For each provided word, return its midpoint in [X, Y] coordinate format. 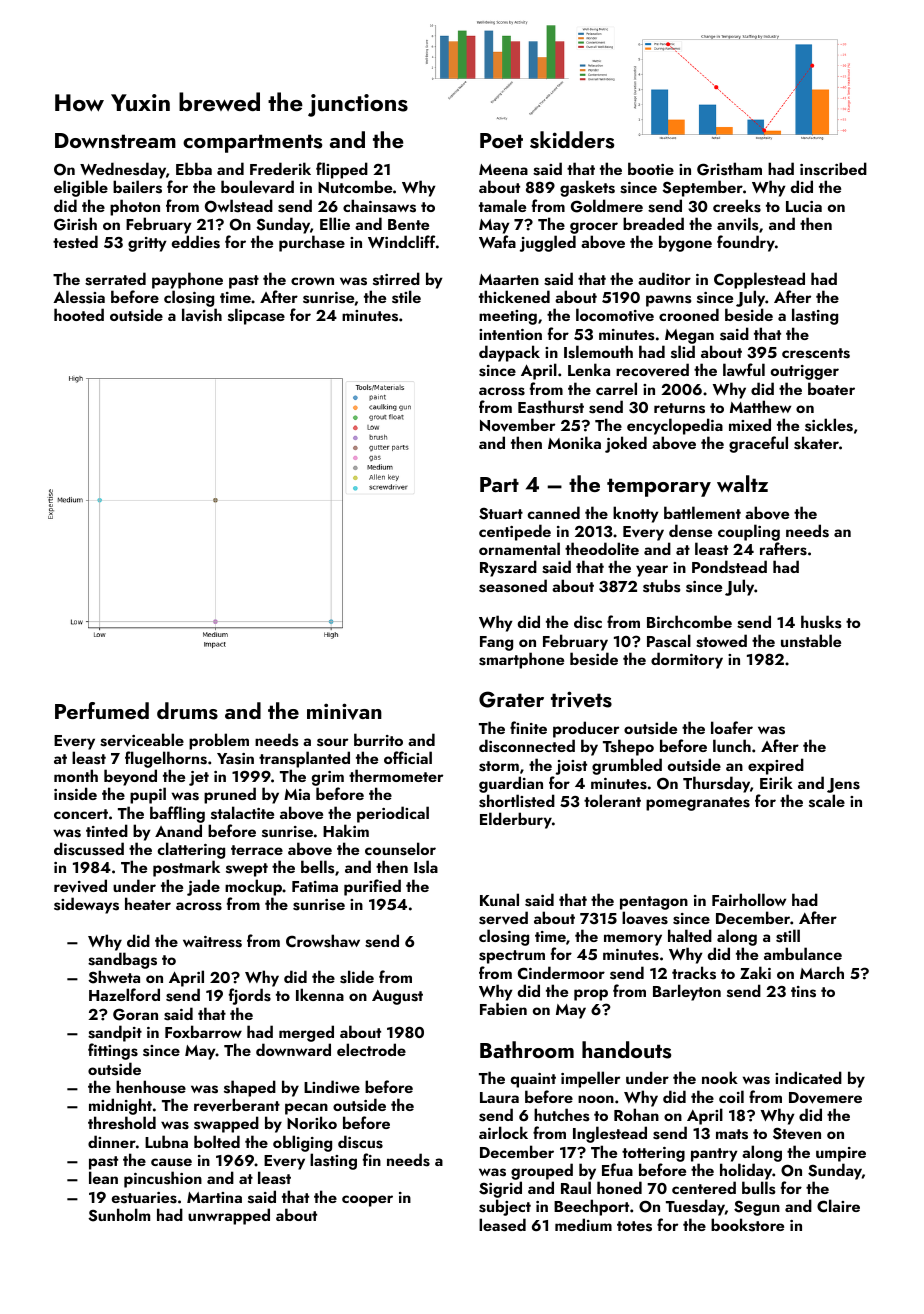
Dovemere [825, 1098]
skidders [572, 140]
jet [199, 778]
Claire [838, 1205]
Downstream [115, 141]
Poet [501, 140]
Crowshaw [323, 941]
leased [502, 1225]
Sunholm [119, 1215]
